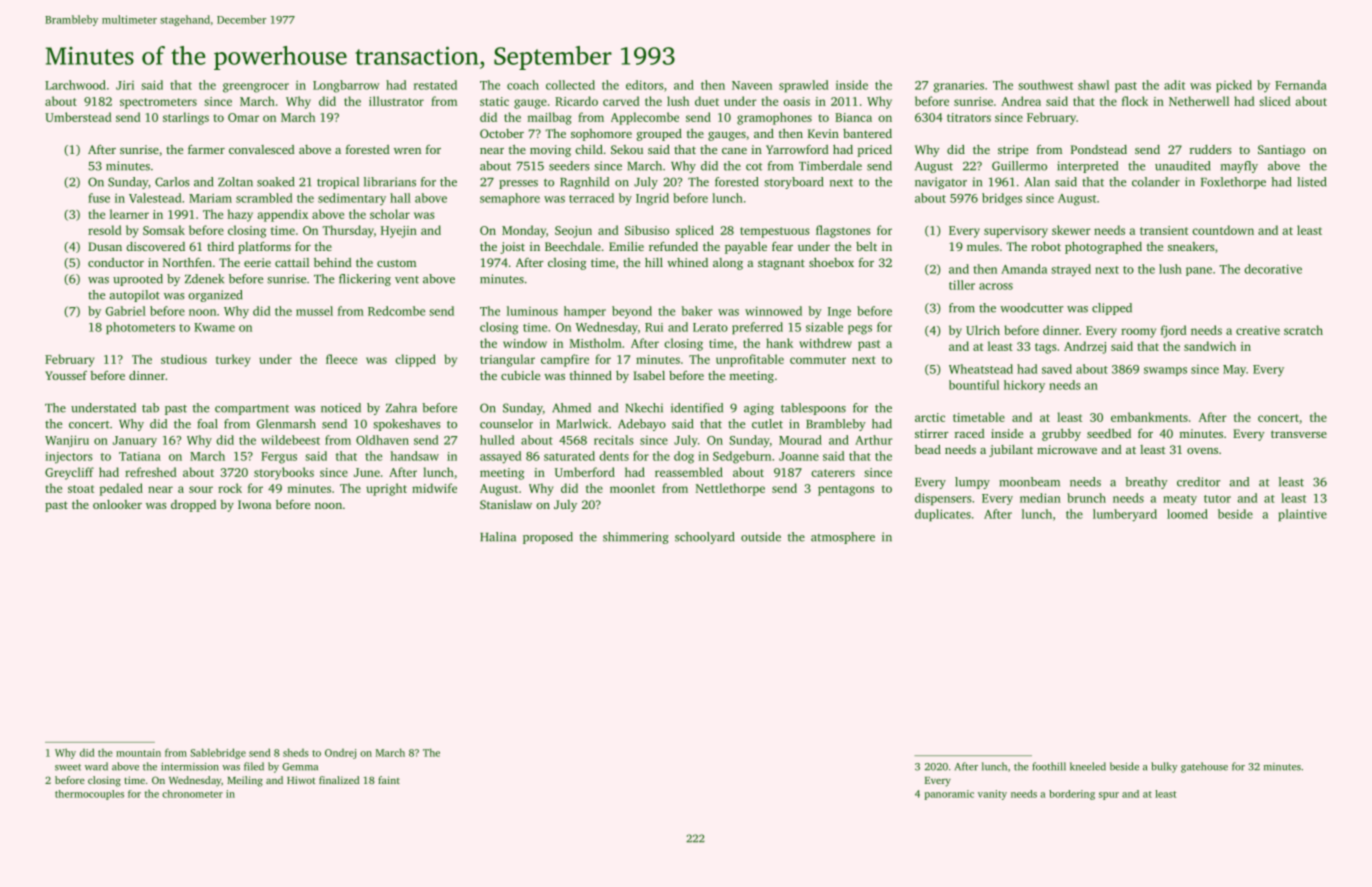 The image size is (1372, 887). Describe the element at coordinates (341, 359) in the screenshot. I see `fleece` at that location.
